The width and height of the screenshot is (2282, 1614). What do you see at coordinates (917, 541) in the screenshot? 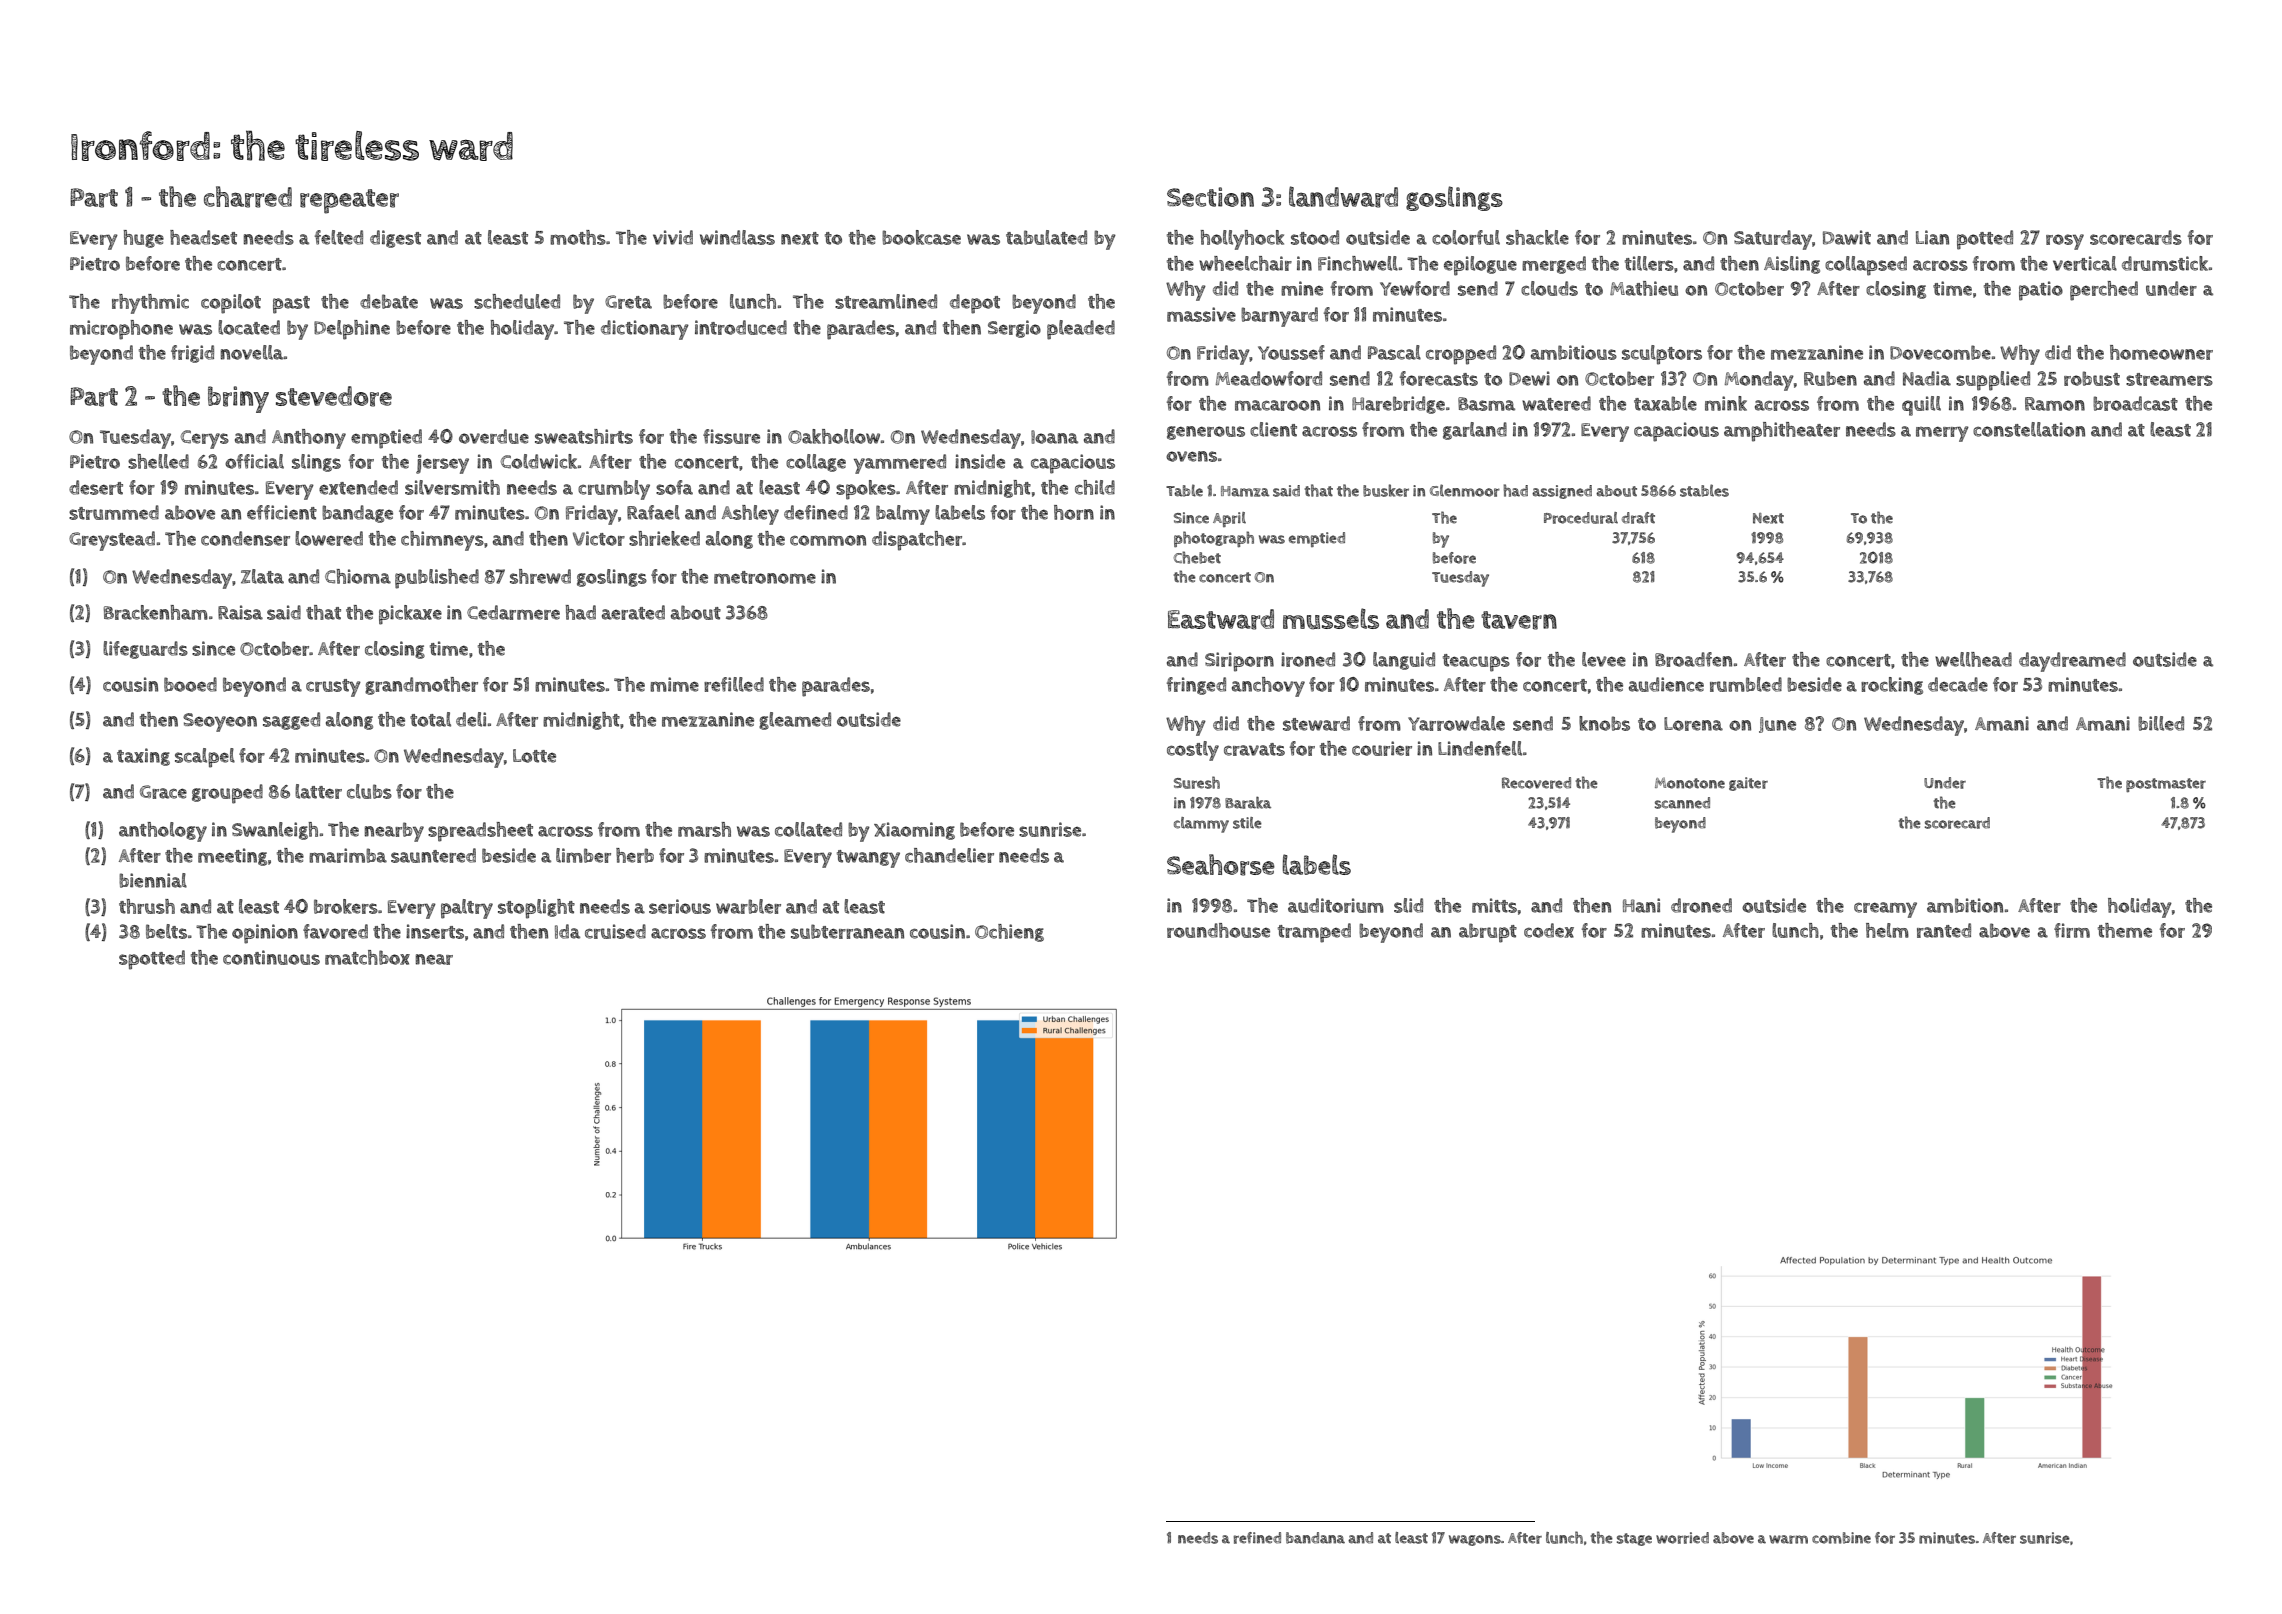
I see `dispatcher` at bounding box center [917, 541].
